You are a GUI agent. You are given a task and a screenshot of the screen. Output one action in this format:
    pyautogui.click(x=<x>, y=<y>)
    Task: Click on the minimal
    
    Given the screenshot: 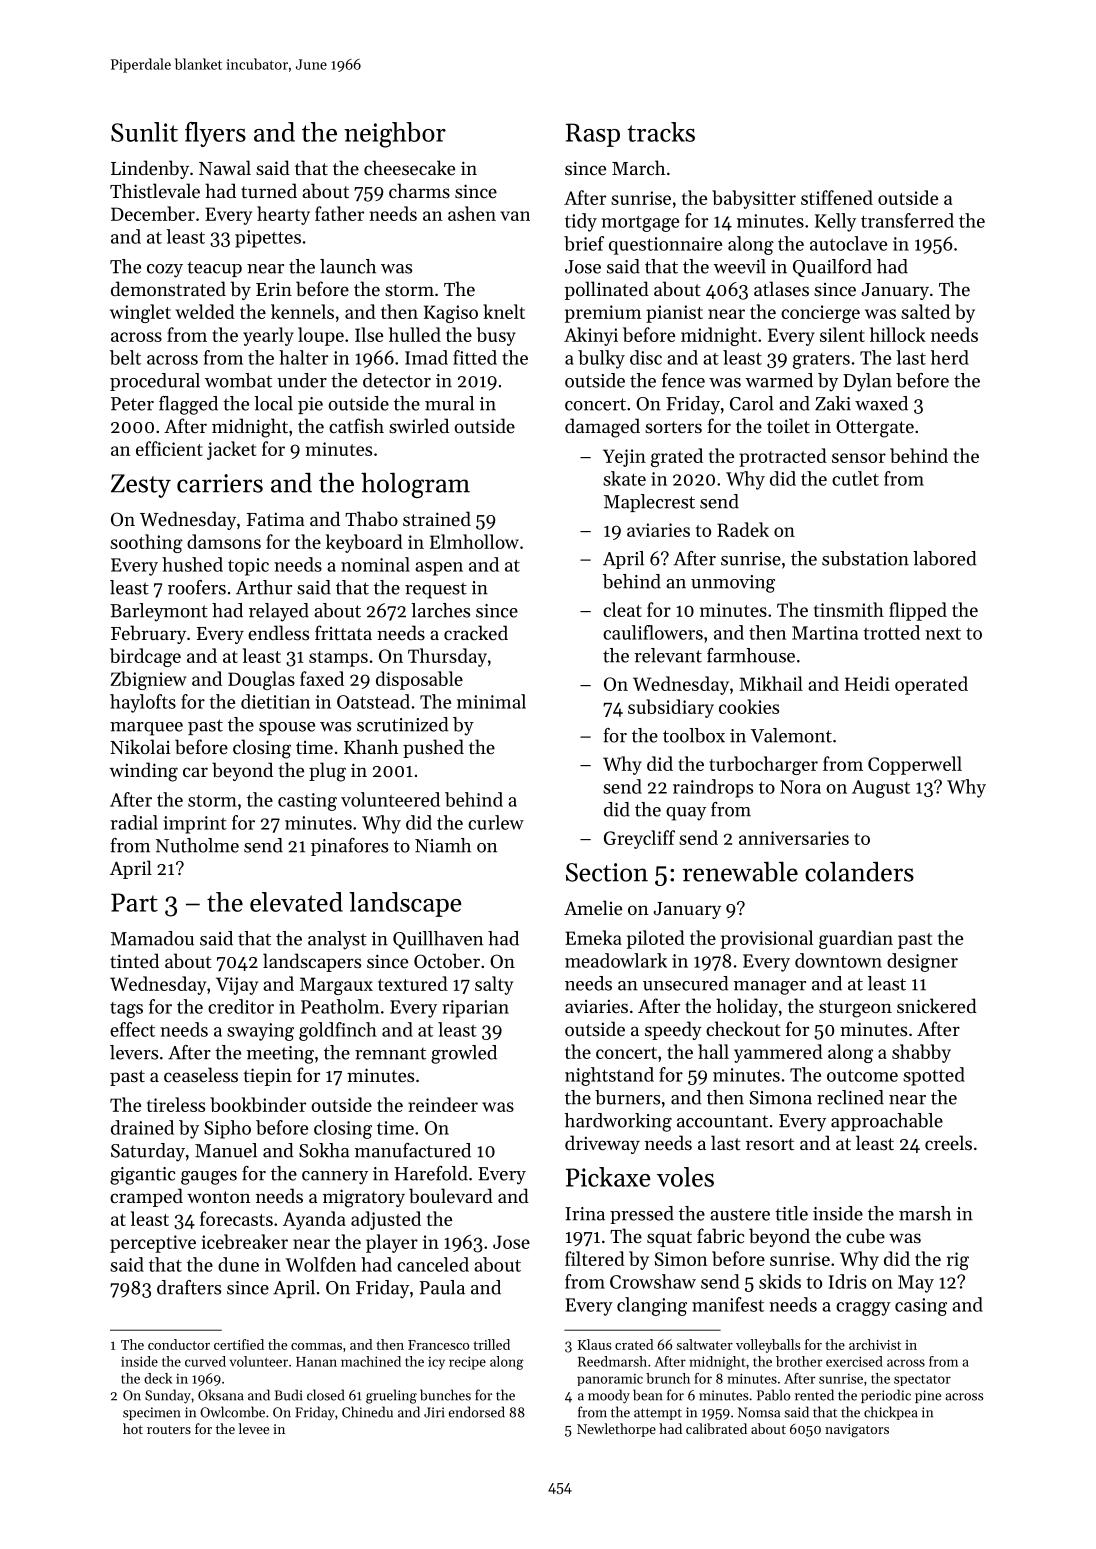 What is the action you would take?
    pyautogui.click(x=491, y=701)
